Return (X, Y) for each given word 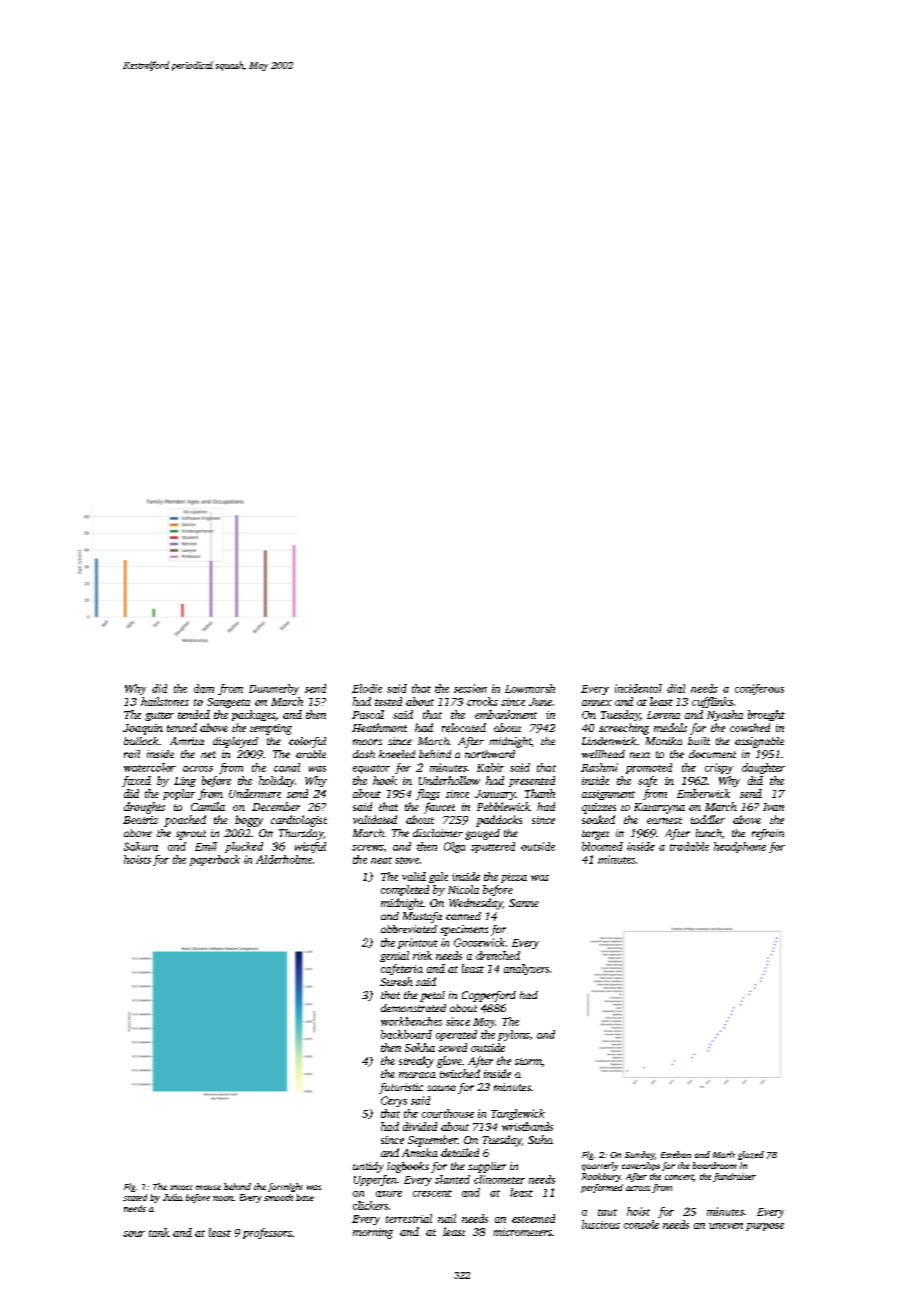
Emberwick (703, 793)
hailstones (165, 701)
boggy (249, 821)
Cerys (394, 1101)
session (470, 688)
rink (422, 955)
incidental (638, 688)
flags (428, 794)
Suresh (396, 981)
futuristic (401, 1088)
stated (135, 1197)
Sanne (524, 903)
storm (528, 1061)
